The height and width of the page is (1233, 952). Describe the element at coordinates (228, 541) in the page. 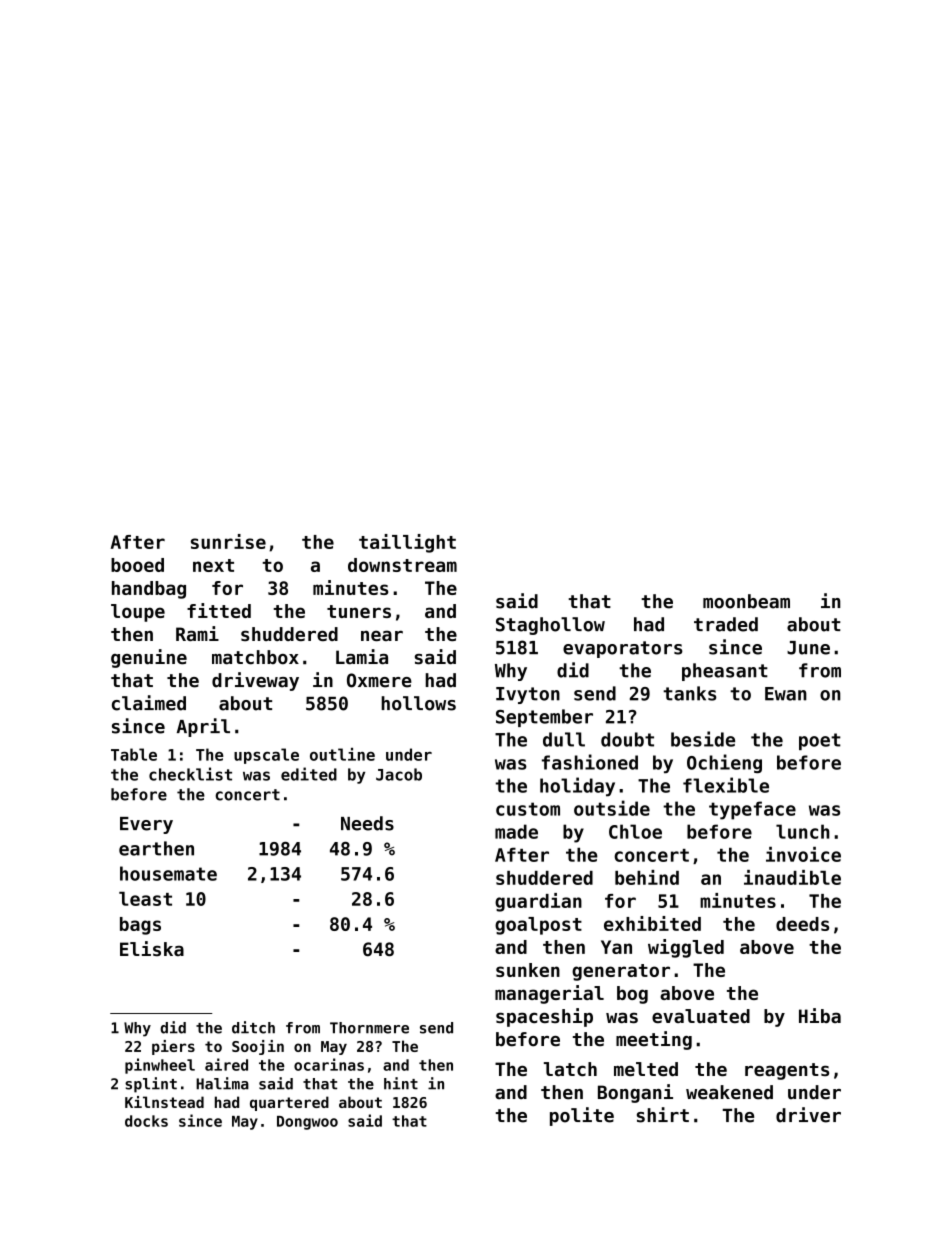

I see `sunrise` at that location.
